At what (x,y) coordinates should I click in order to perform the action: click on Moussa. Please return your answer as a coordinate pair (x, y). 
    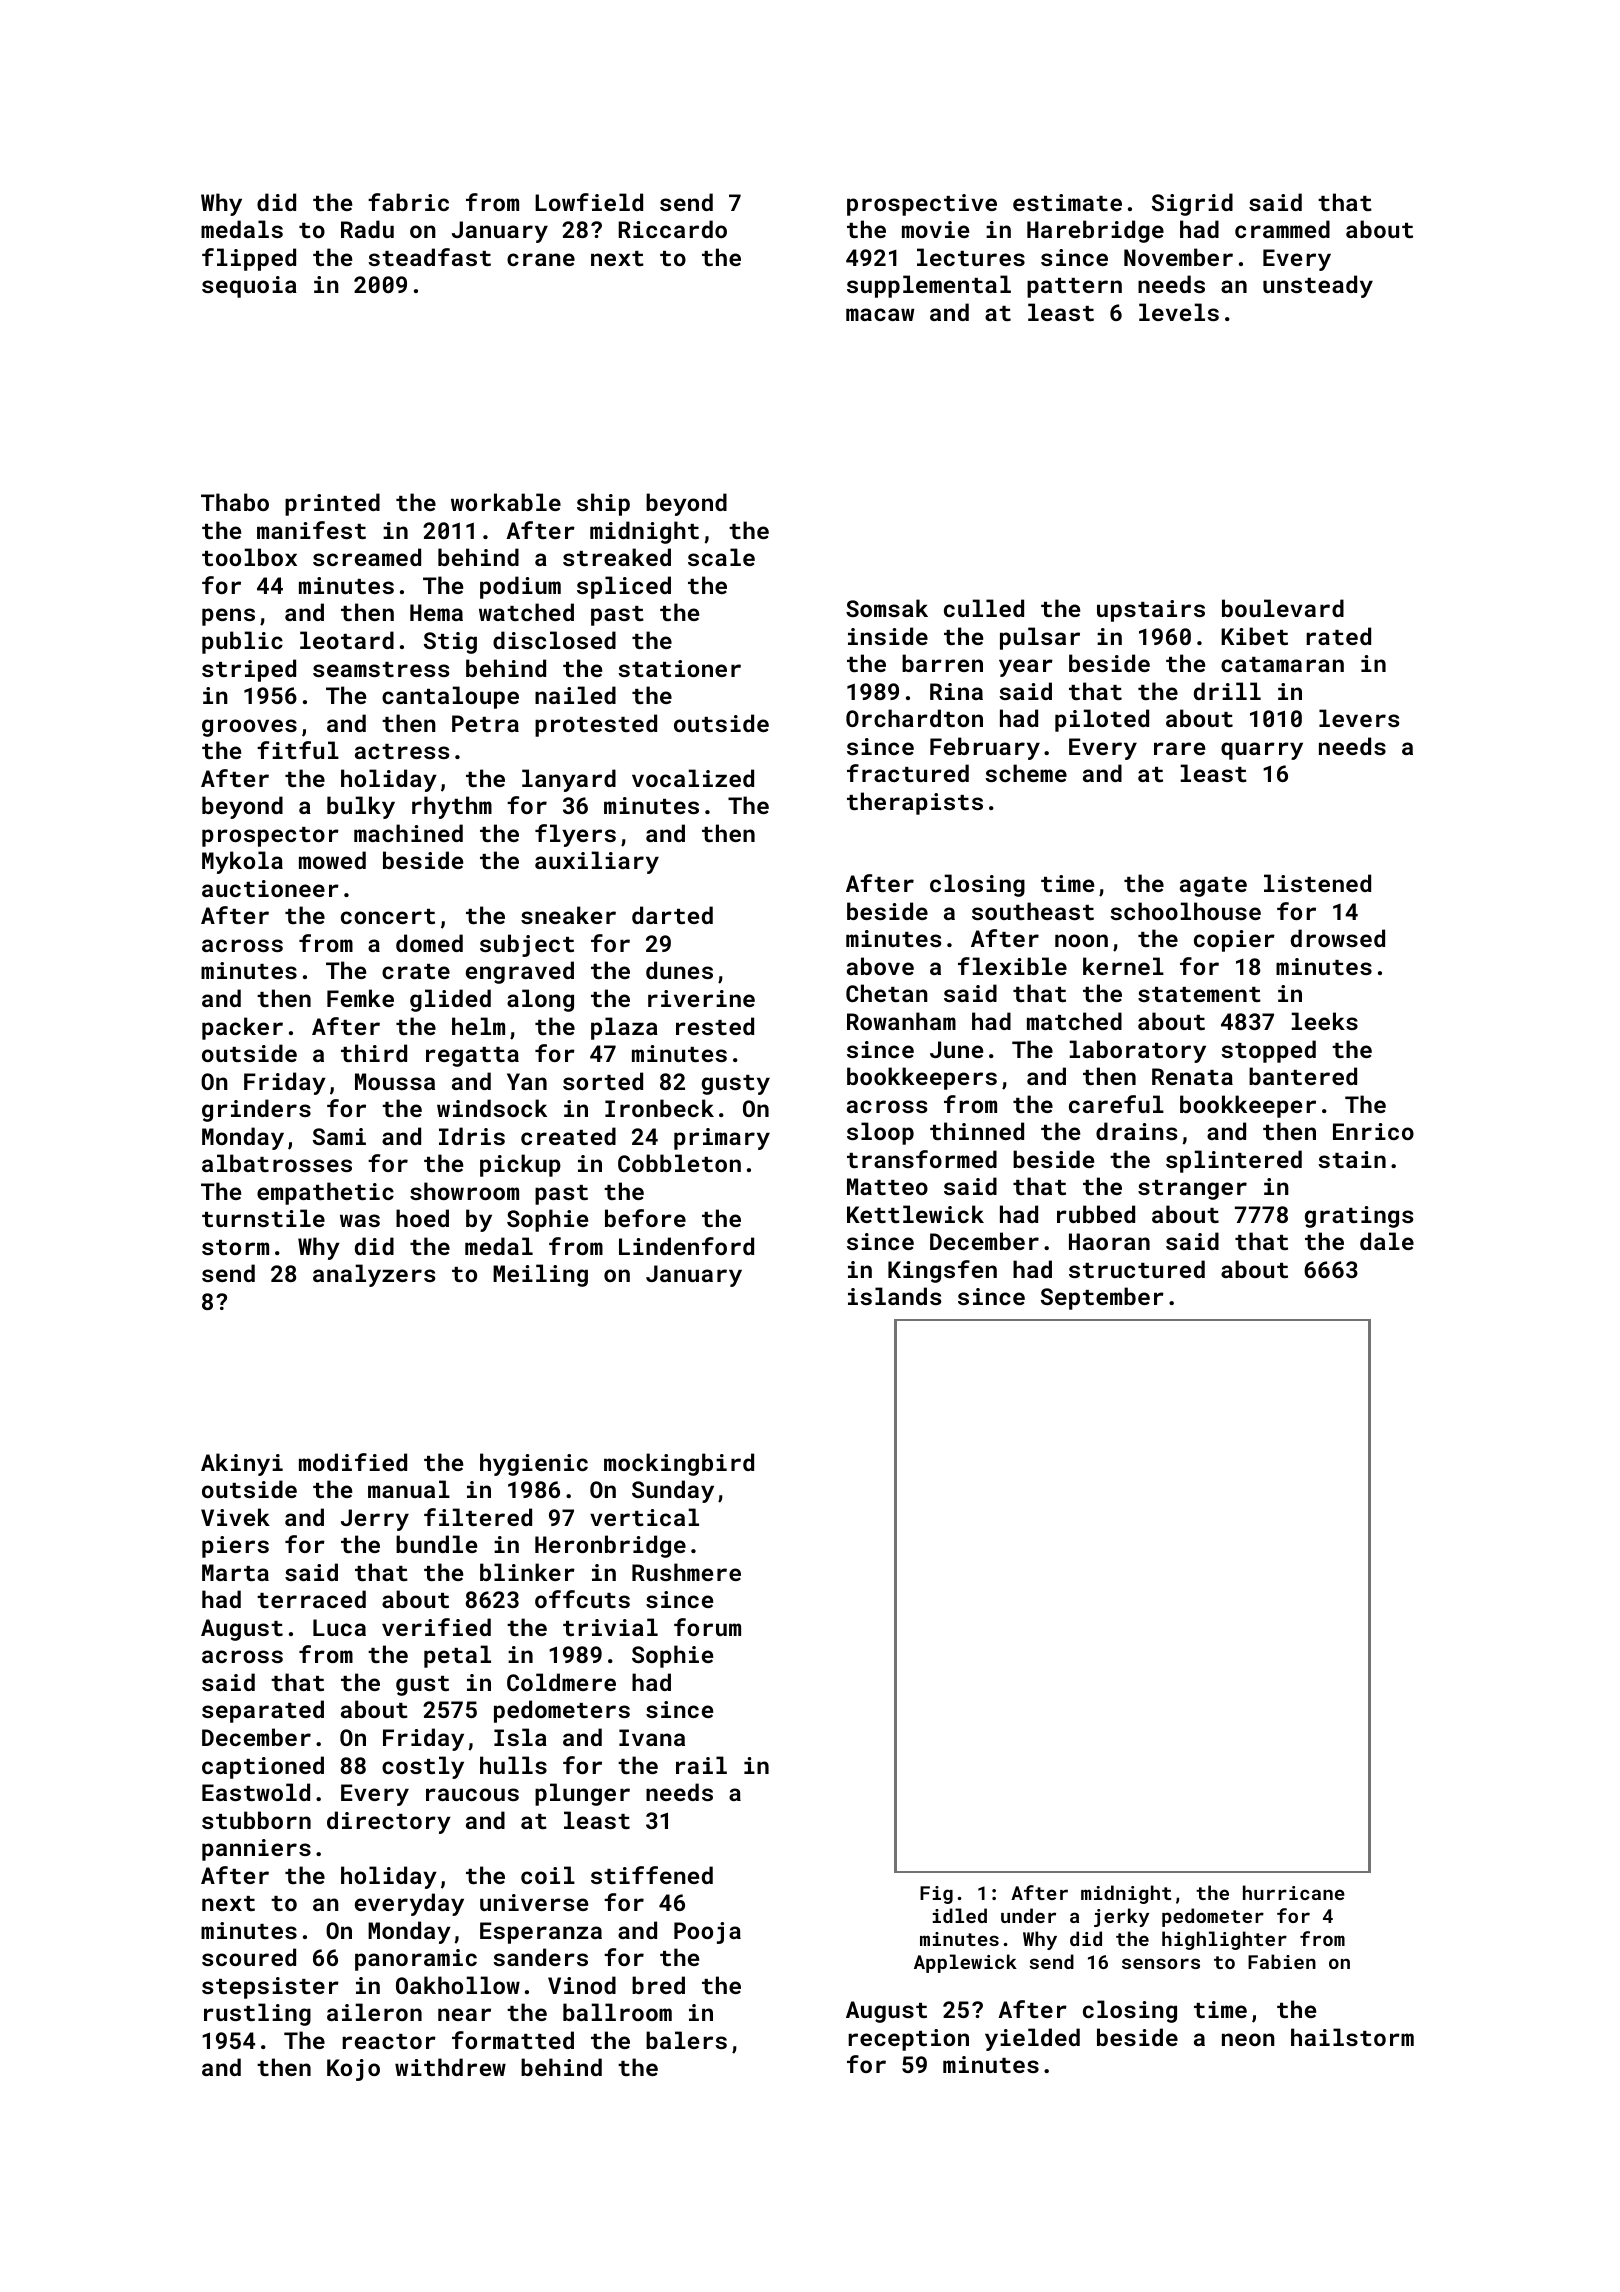
    Looking at the image, I should click on (395, 1081).
